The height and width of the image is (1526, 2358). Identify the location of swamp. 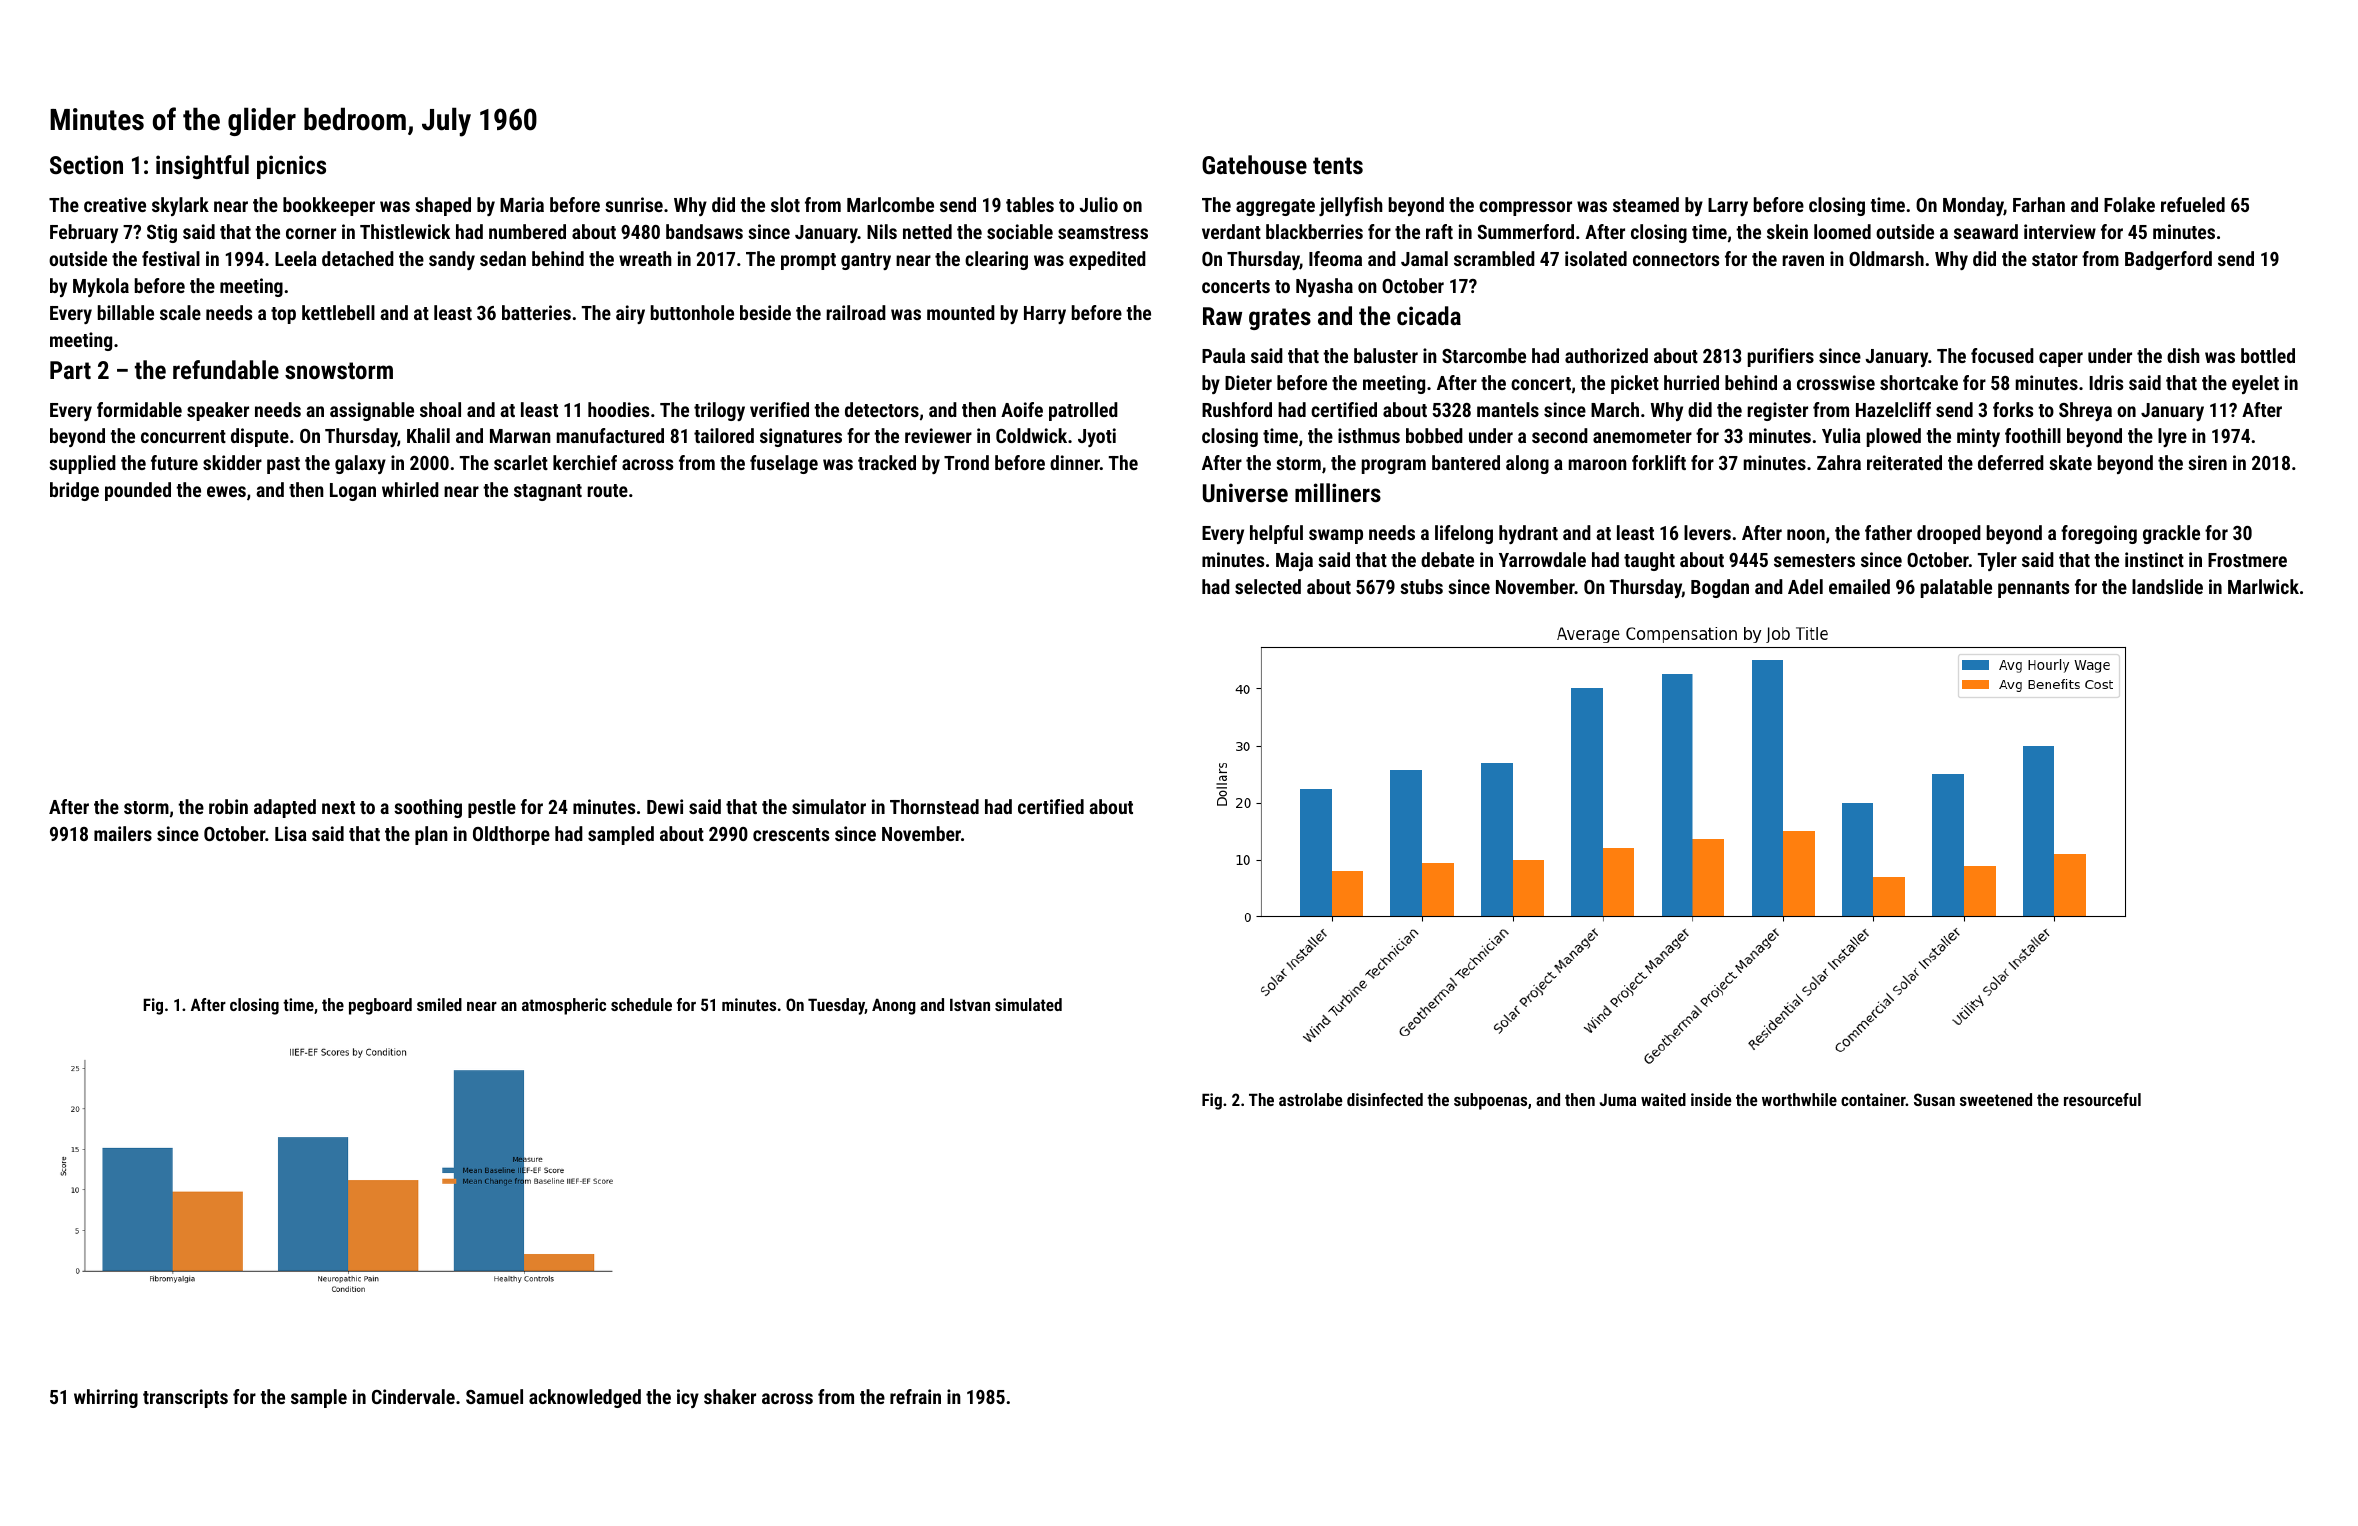
(1336, 536).
